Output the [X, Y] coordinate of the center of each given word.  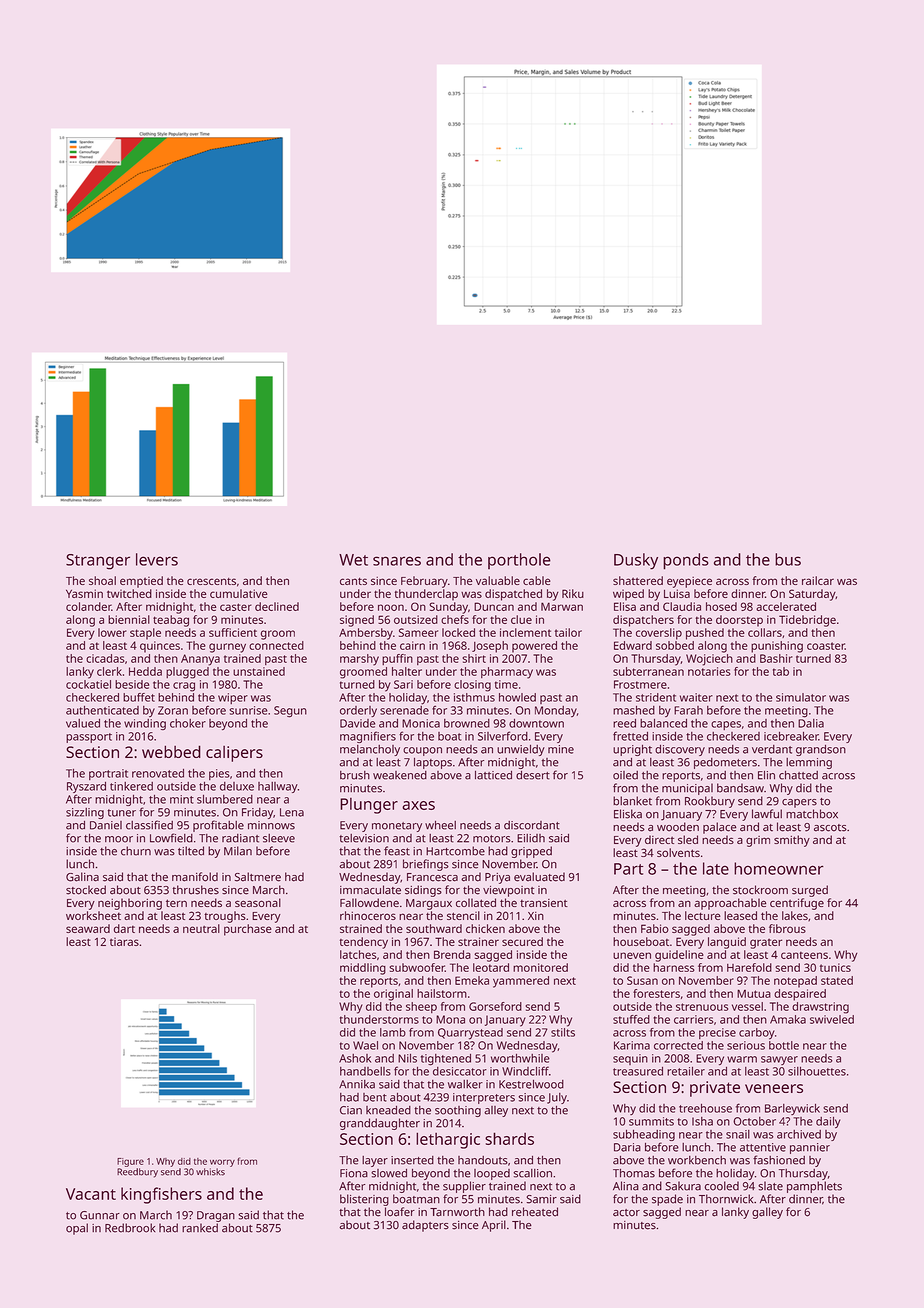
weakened [400, 775]
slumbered [225, 799]
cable [537, 580]
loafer [400, 1212]
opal [77, 1229]
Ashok [355, 1058]
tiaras [124, 941]
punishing [777, 647]
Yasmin [84, 593]
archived [799, 1134]
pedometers [725, 763]
